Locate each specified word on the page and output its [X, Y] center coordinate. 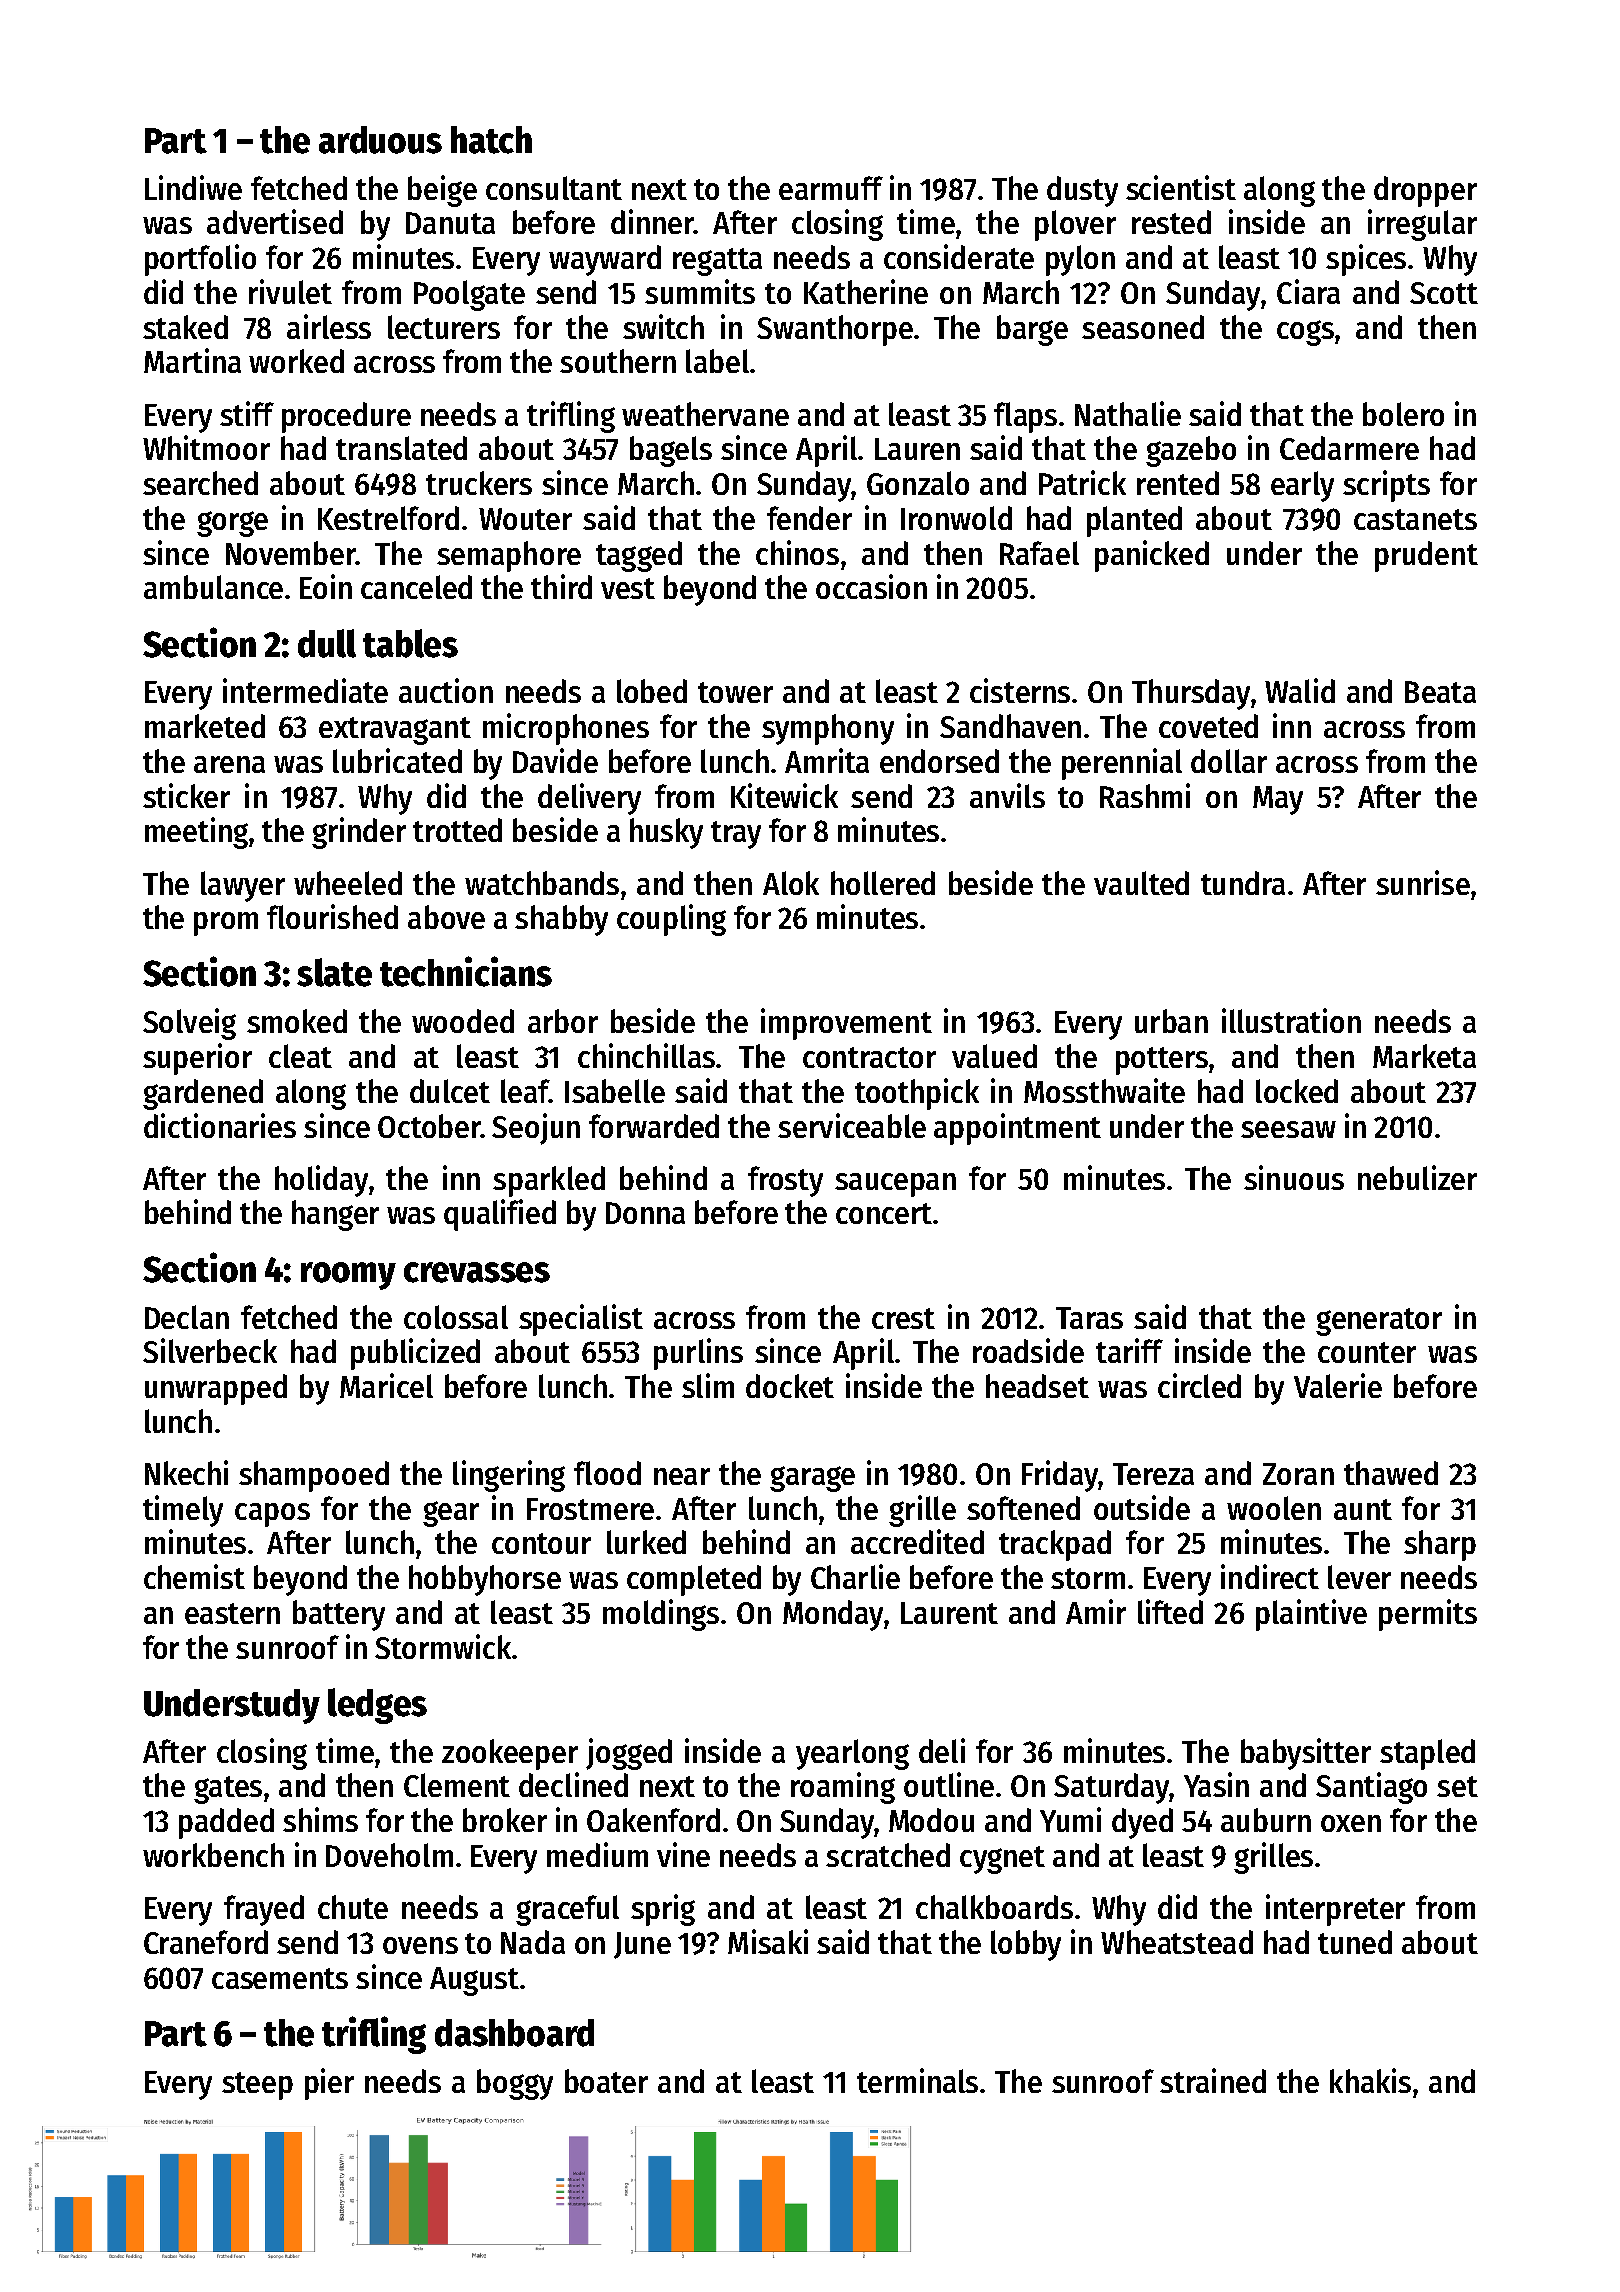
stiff [247, 413]
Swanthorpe [835, 330]
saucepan [895, 1185]
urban [1171, 1021]
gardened [203, 1094]
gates [228, 1790]
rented [1178, 483]
